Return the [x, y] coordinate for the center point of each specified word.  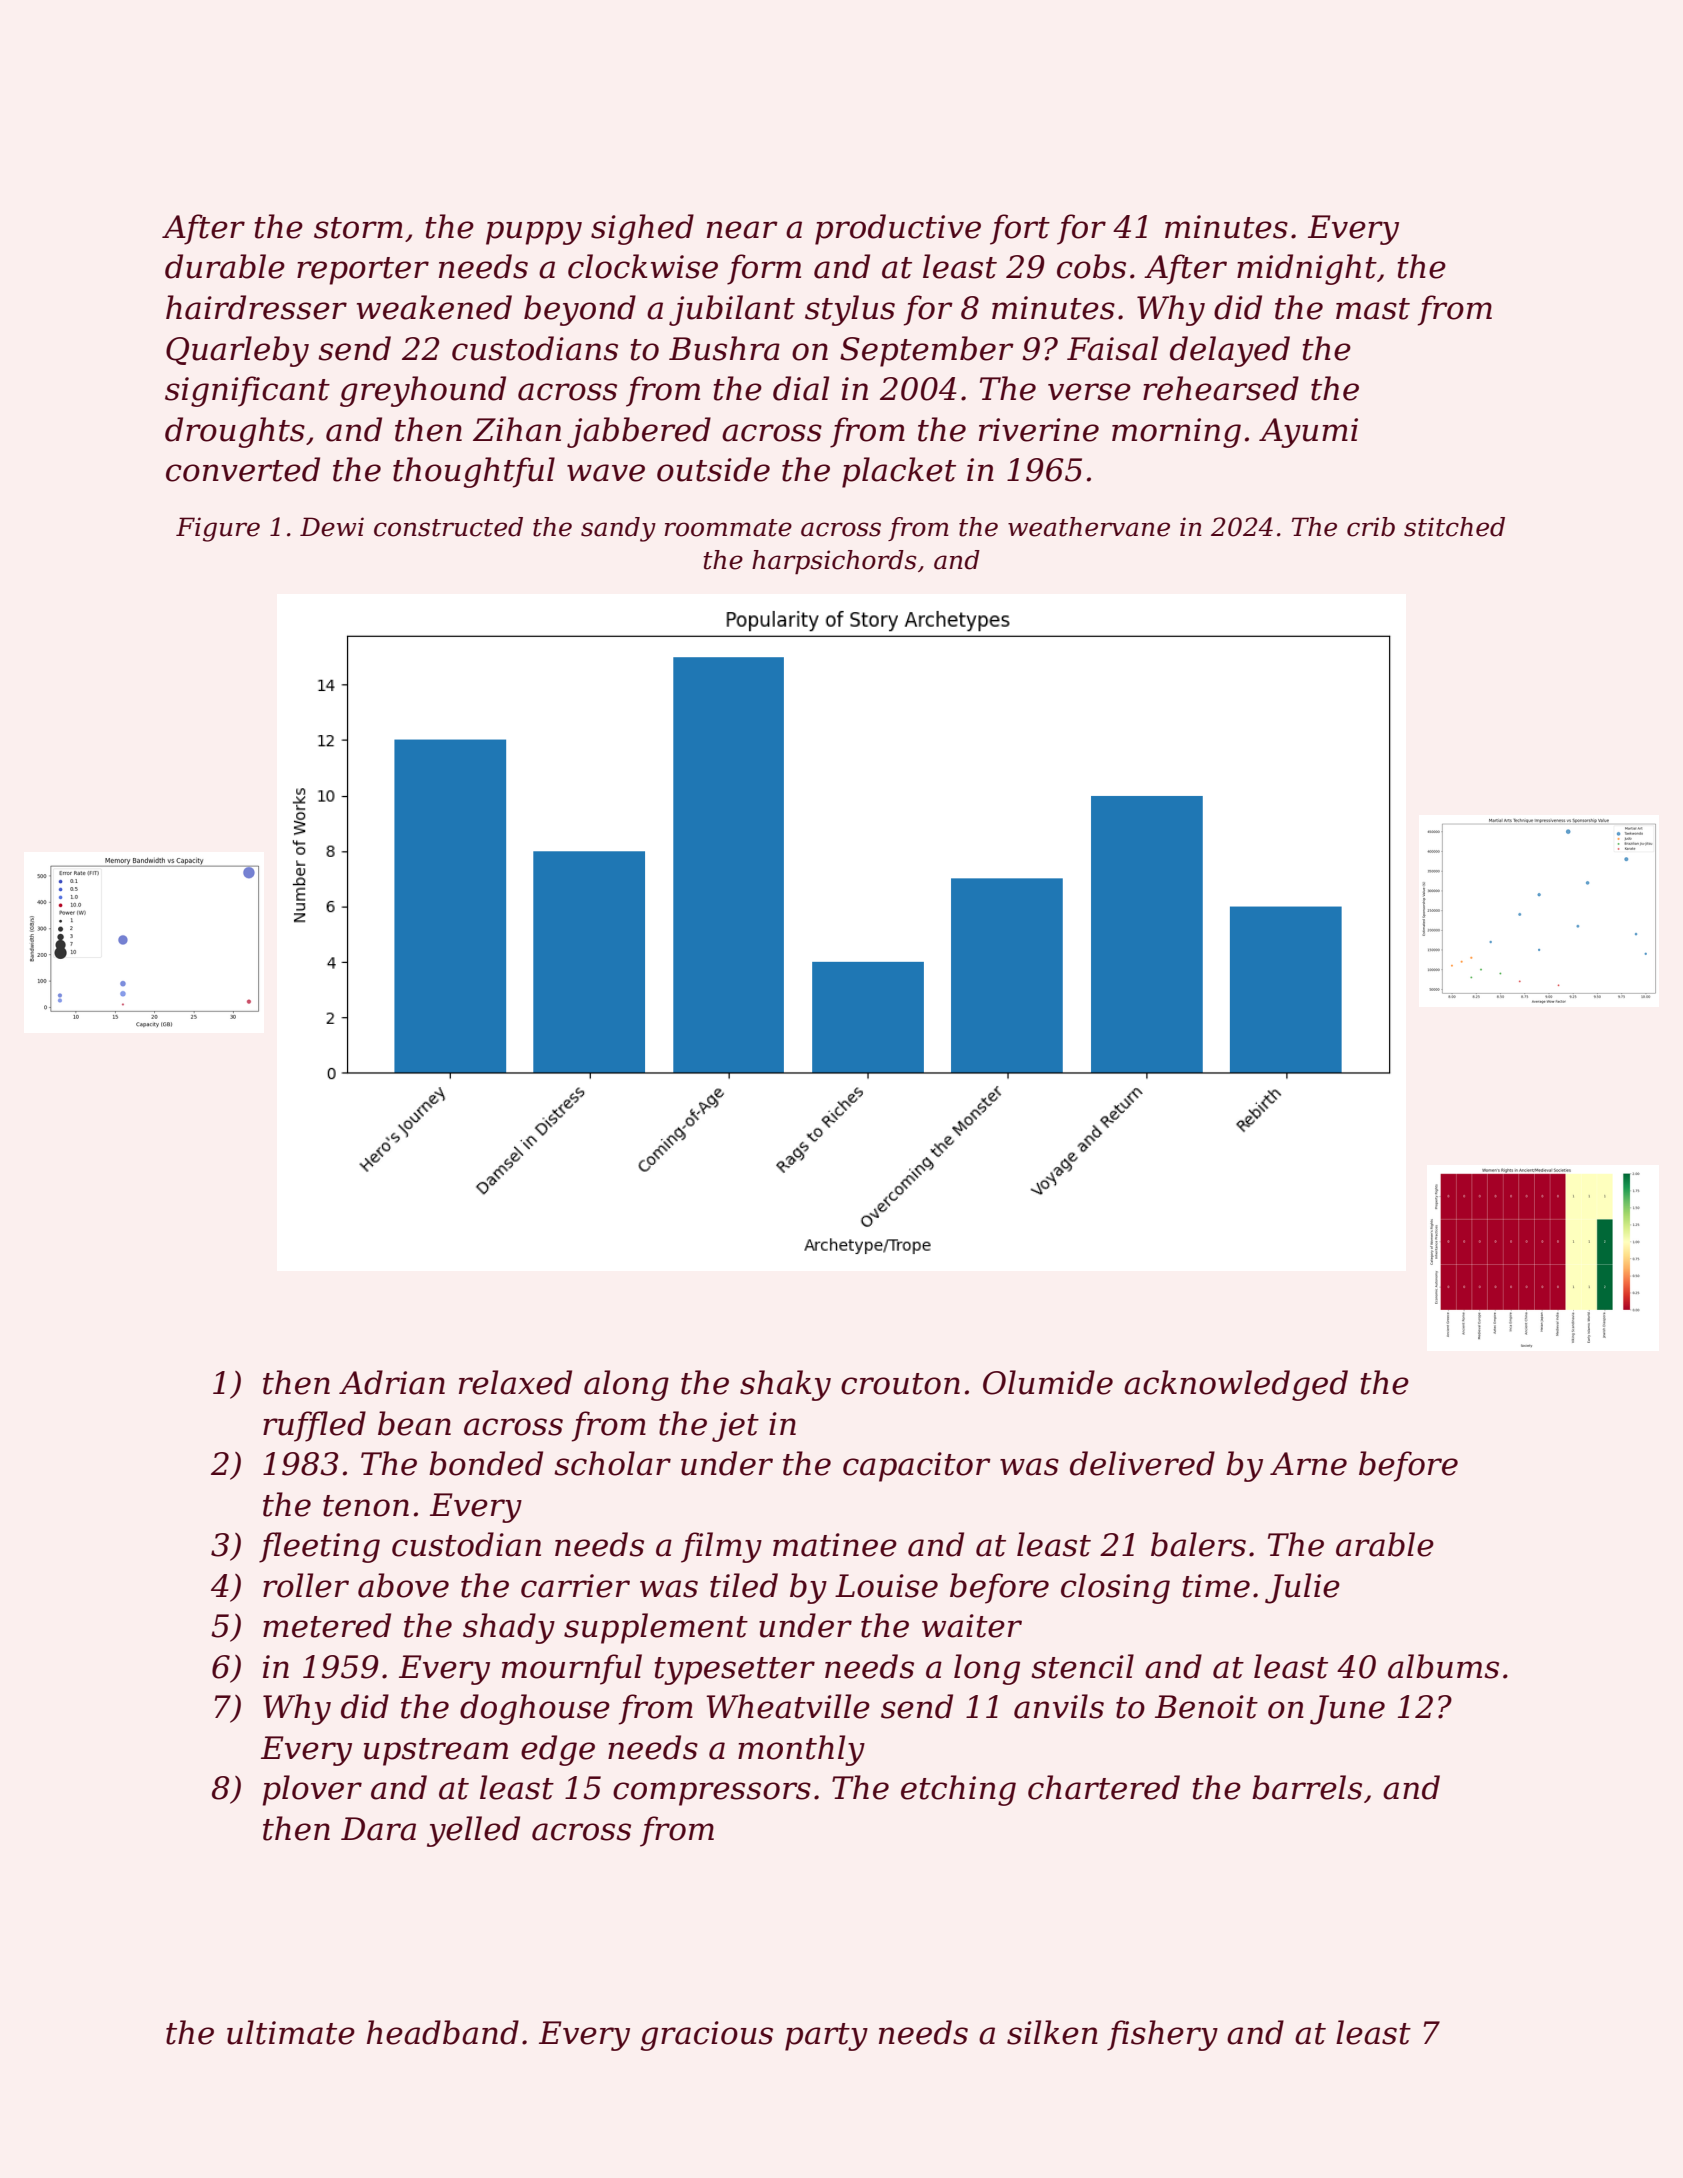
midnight [1307, 269]
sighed [642, 229]
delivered [1142, 1463]
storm [358, 228]
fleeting [319, 1547]
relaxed [515, 1382]
